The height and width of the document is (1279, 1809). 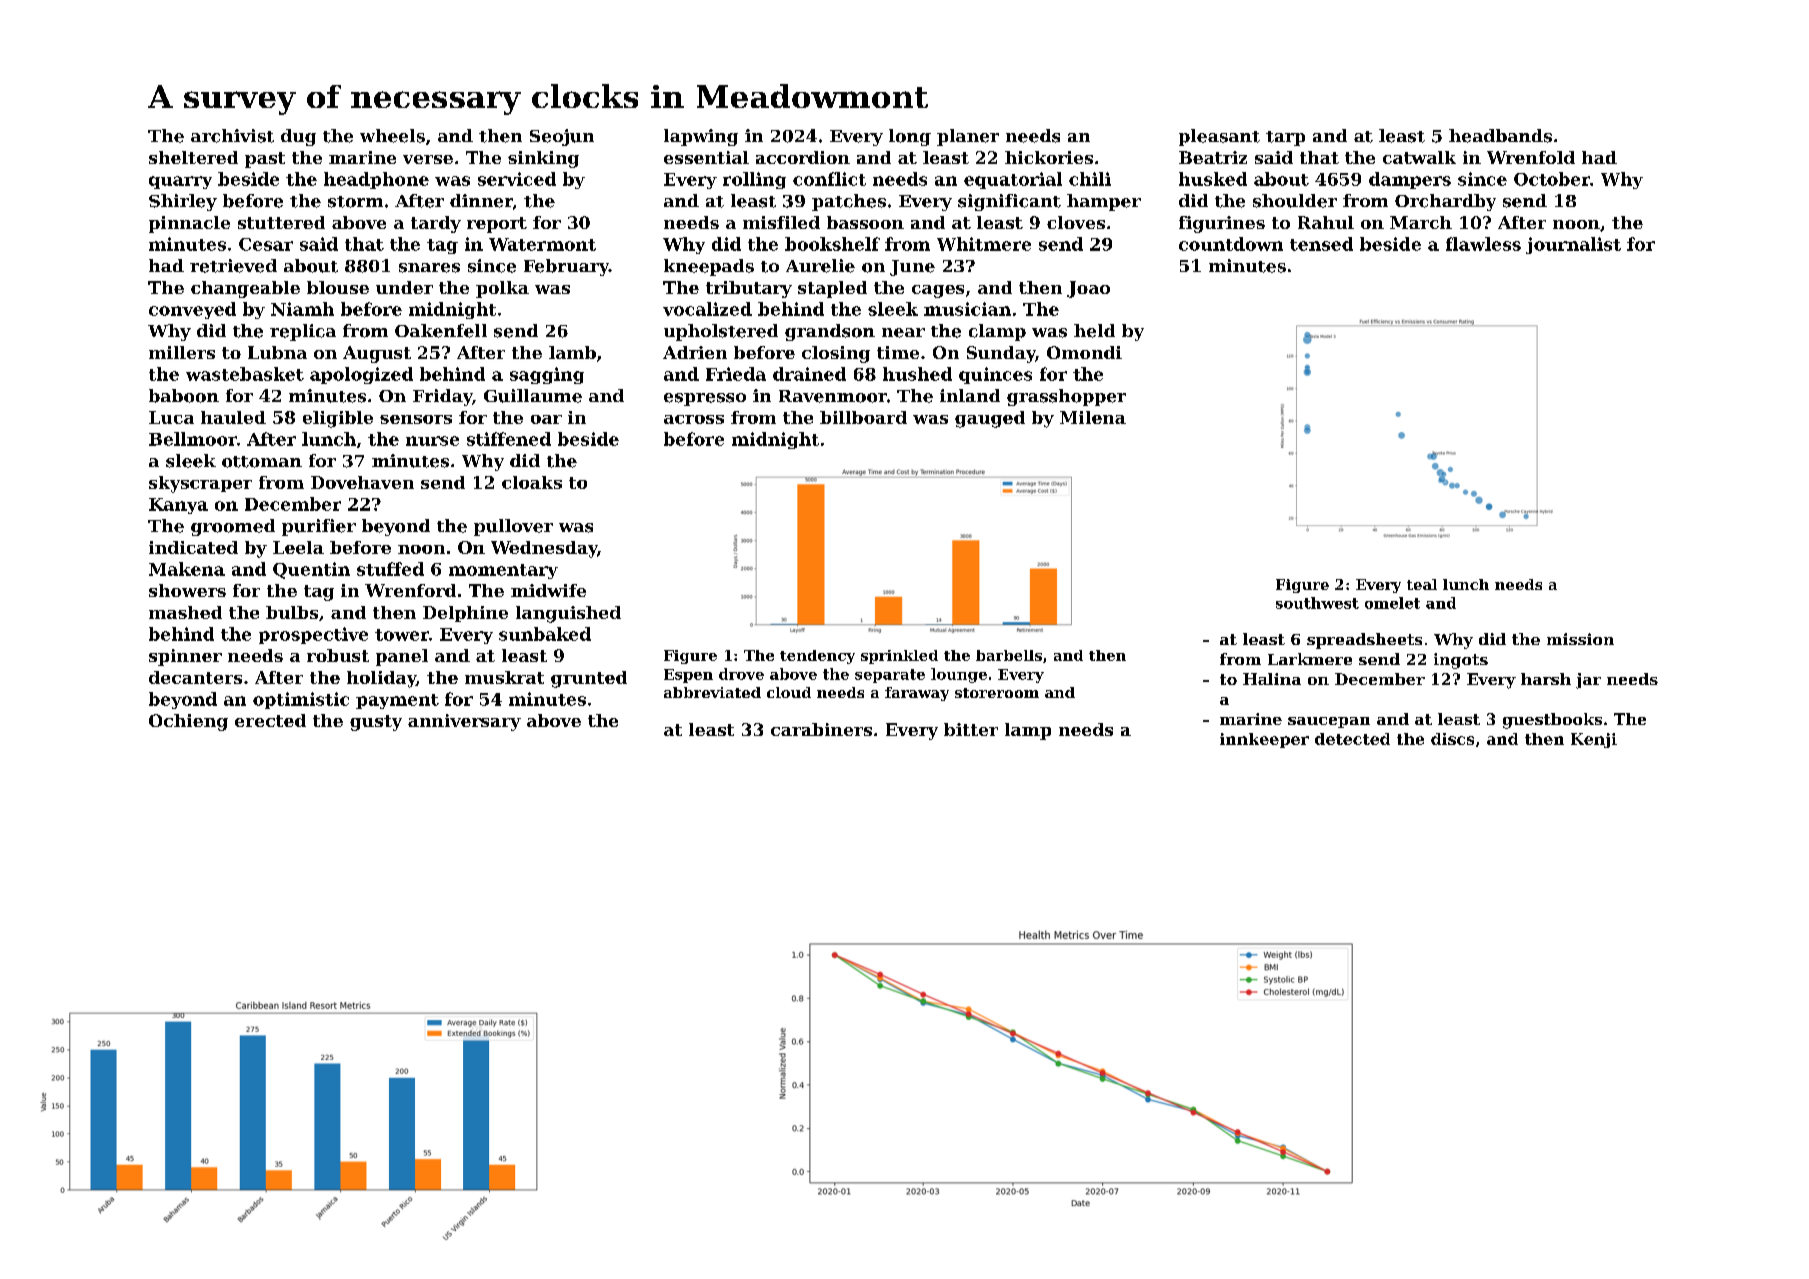 What do you see at coordinates (404, 287) in the document?
I see `under` at bounding box center [404, 287].
